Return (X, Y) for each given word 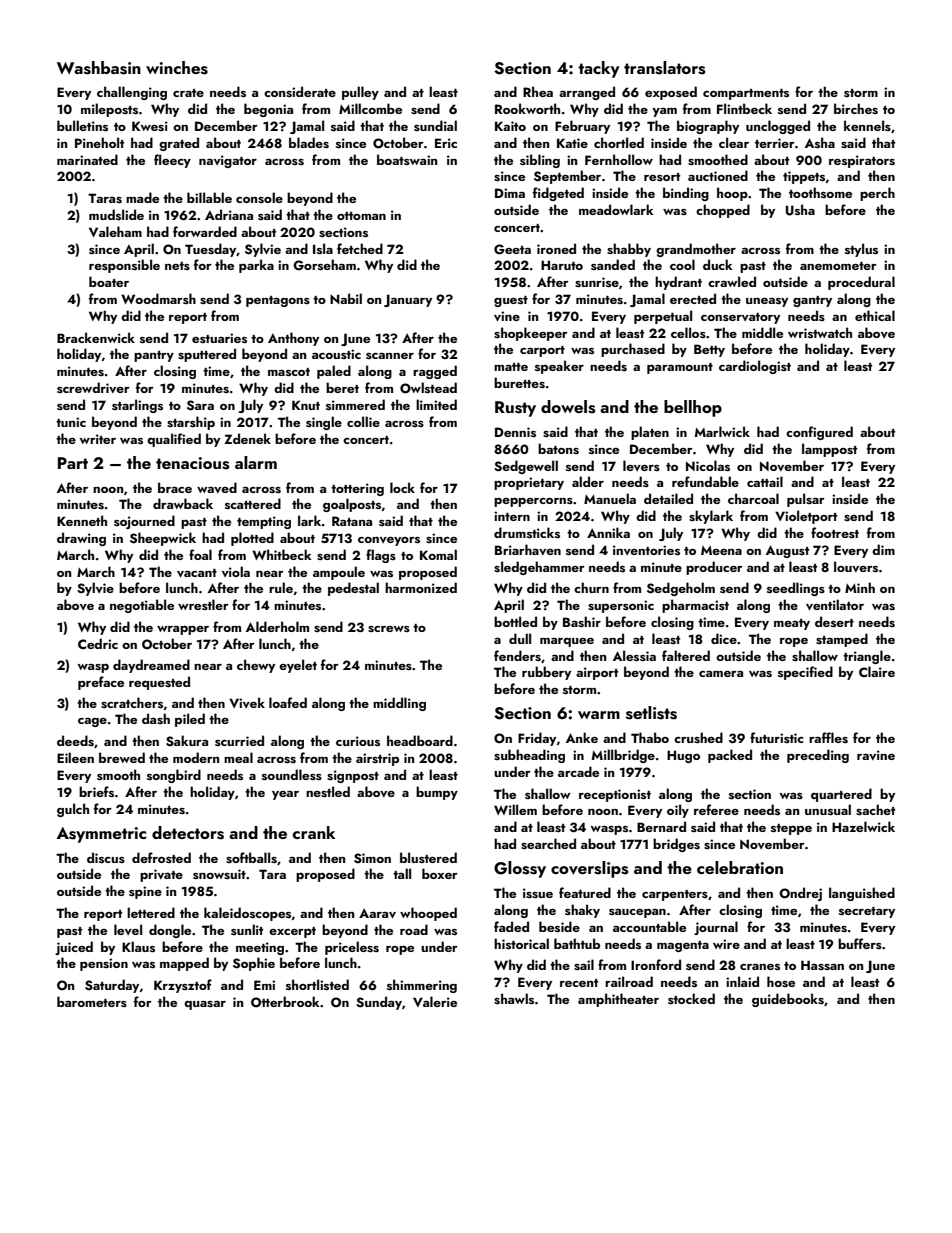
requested (159, 683)
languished (862, 894)
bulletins (82, 125)
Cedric (98, 643)
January (408, 300)
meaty (792, 624)
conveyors (389, 541)
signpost (353, 776)
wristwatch (820, 332)
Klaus (138, 946)
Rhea (538, 91)
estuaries (219, 338)
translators (664, 68)
